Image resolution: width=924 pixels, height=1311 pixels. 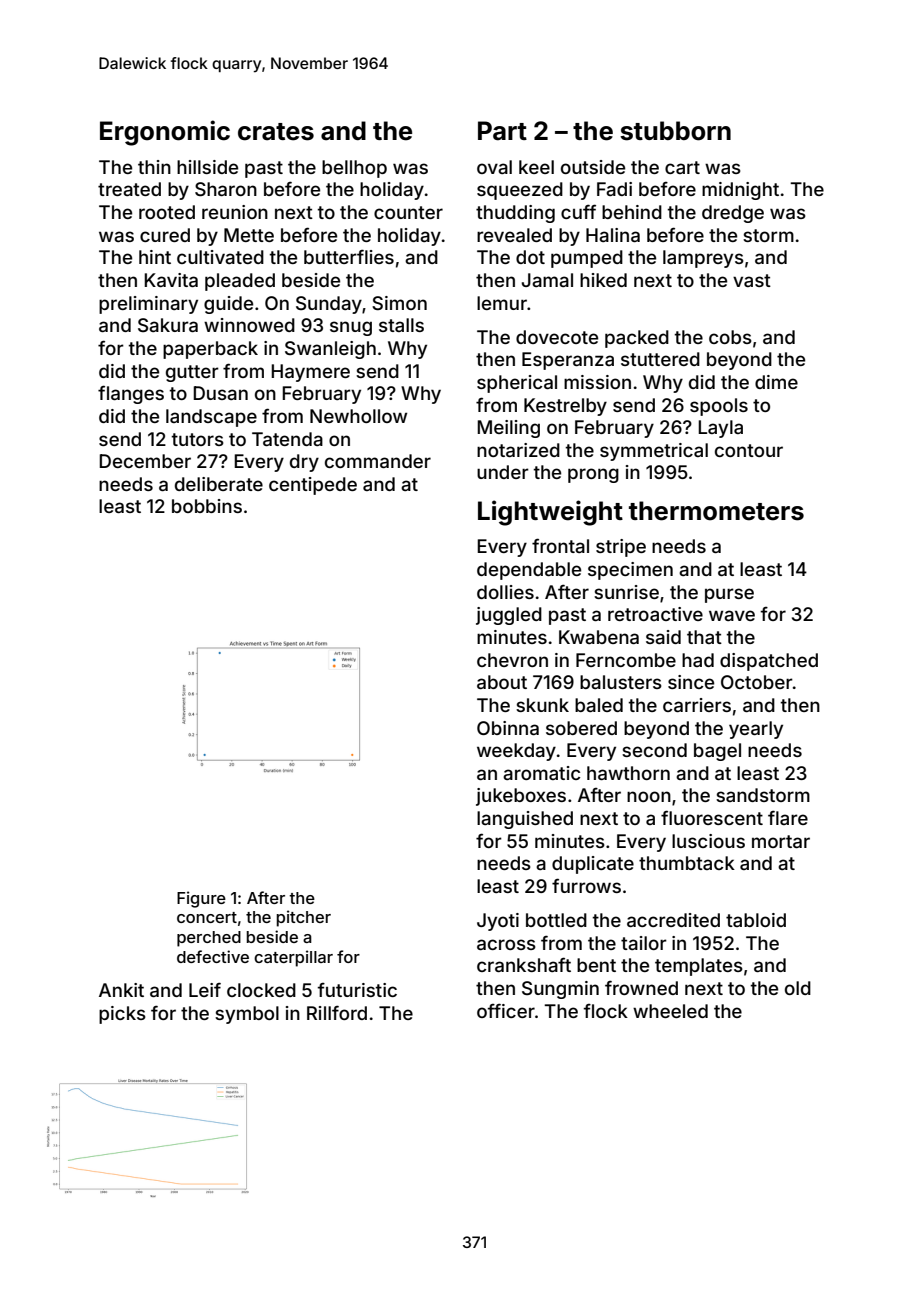 What do you see at coordinates (670, 1011) in the image?
I see `wheeled` at bounding box center [670, 1011].
